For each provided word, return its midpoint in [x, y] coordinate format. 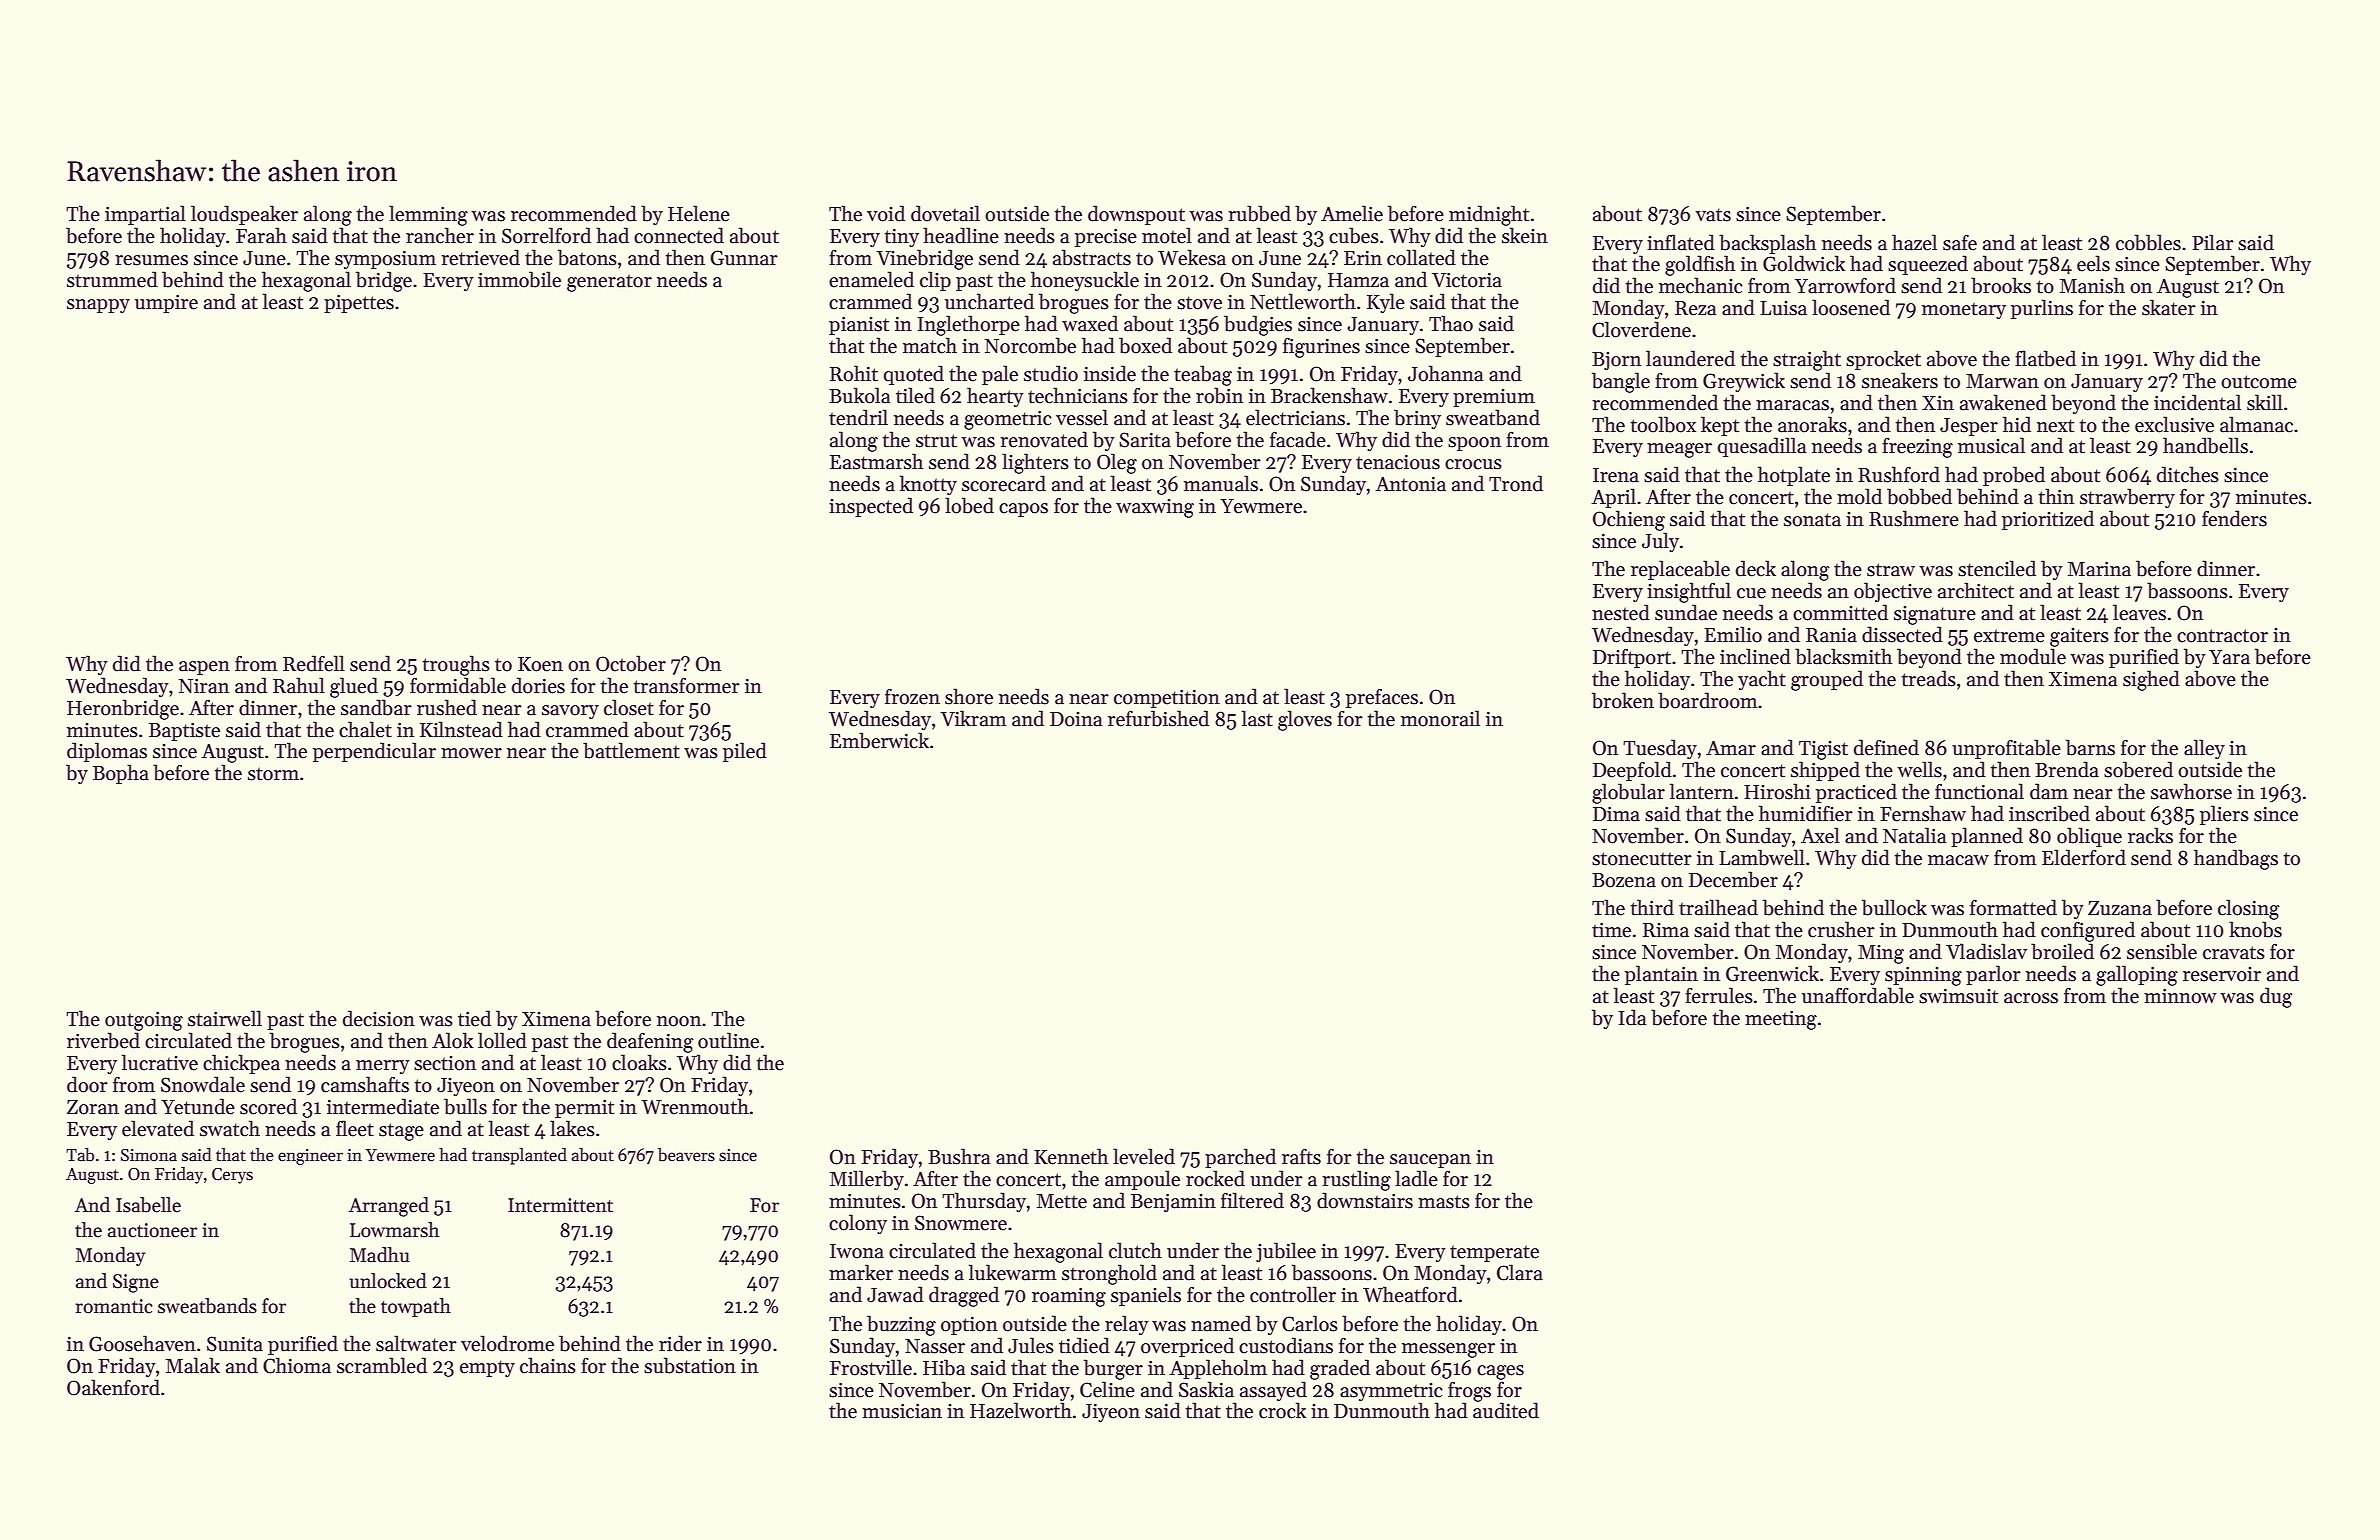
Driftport [1632, 658]
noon [679, 1021]
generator [609, 283]
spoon [1474, 444]
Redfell [314, 663]
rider [680, 1343]
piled [745, 752]
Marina [2099, 569]
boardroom [1708, 700]
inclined [1755, 656]
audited [1506, 1410]
